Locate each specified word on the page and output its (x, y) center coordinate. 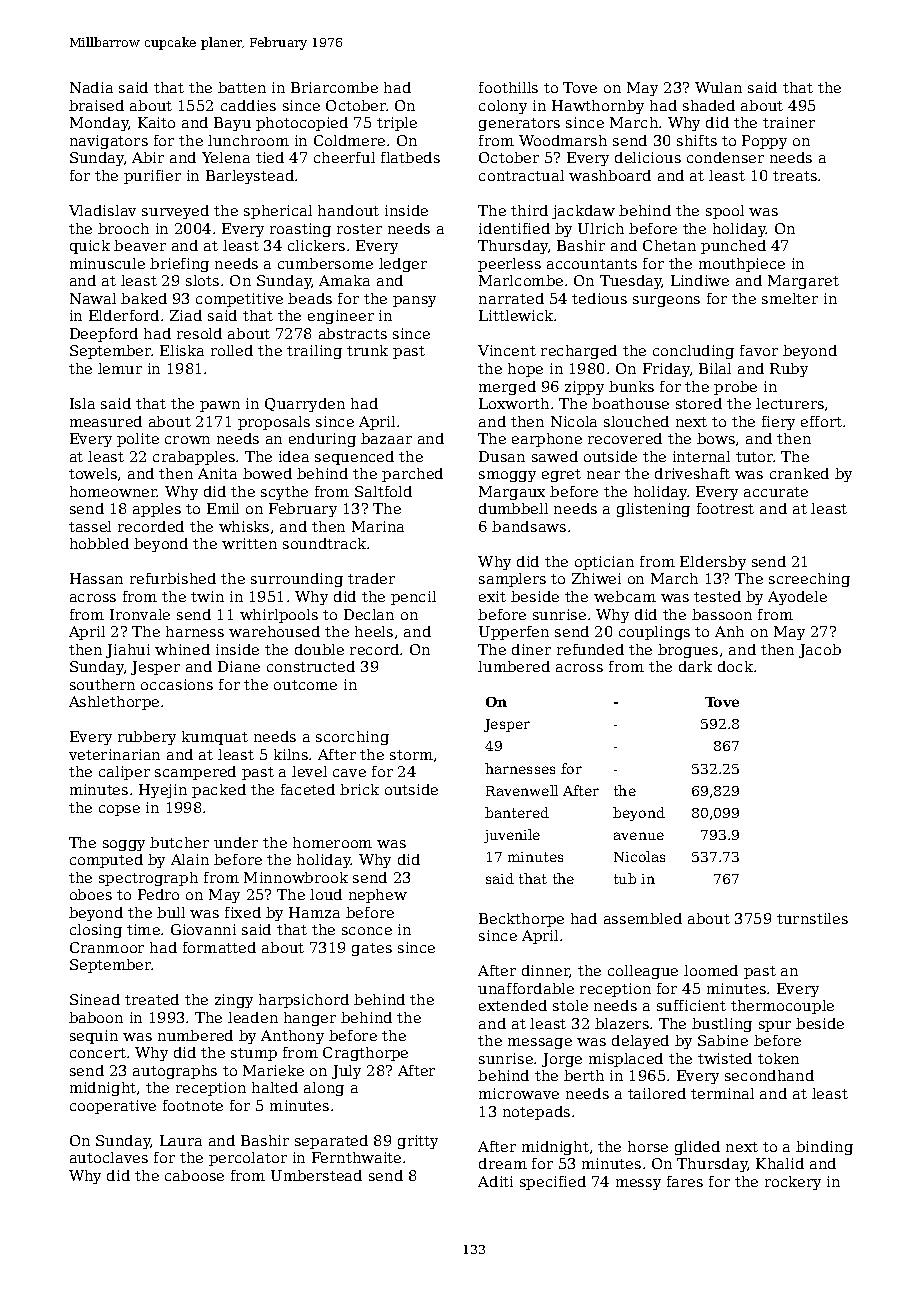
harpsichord (304, 1001)
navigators (109, 142)
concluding (693, 352)
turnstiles (812, 918)
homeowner (113, 491)
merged (507, 388)
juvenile (512, 836)
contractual (521, 175)
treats (795, 176)
